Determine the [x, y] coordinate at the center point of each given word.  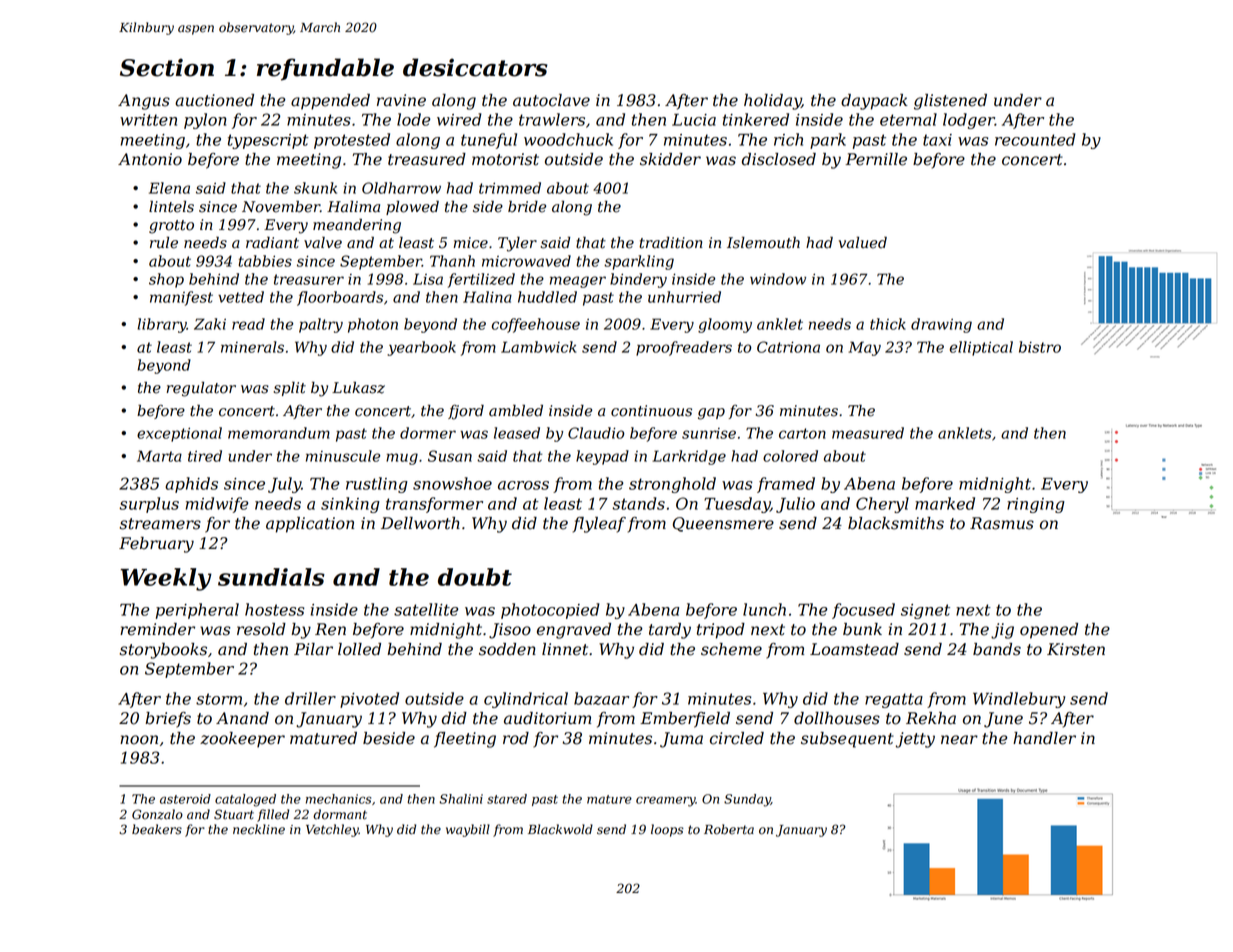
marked [945, 503]
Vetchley [332, 830]
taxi [937, 140]
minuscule [343, 456]
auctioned [214, 100]
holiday [772, 102]
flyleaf [599, 525]
